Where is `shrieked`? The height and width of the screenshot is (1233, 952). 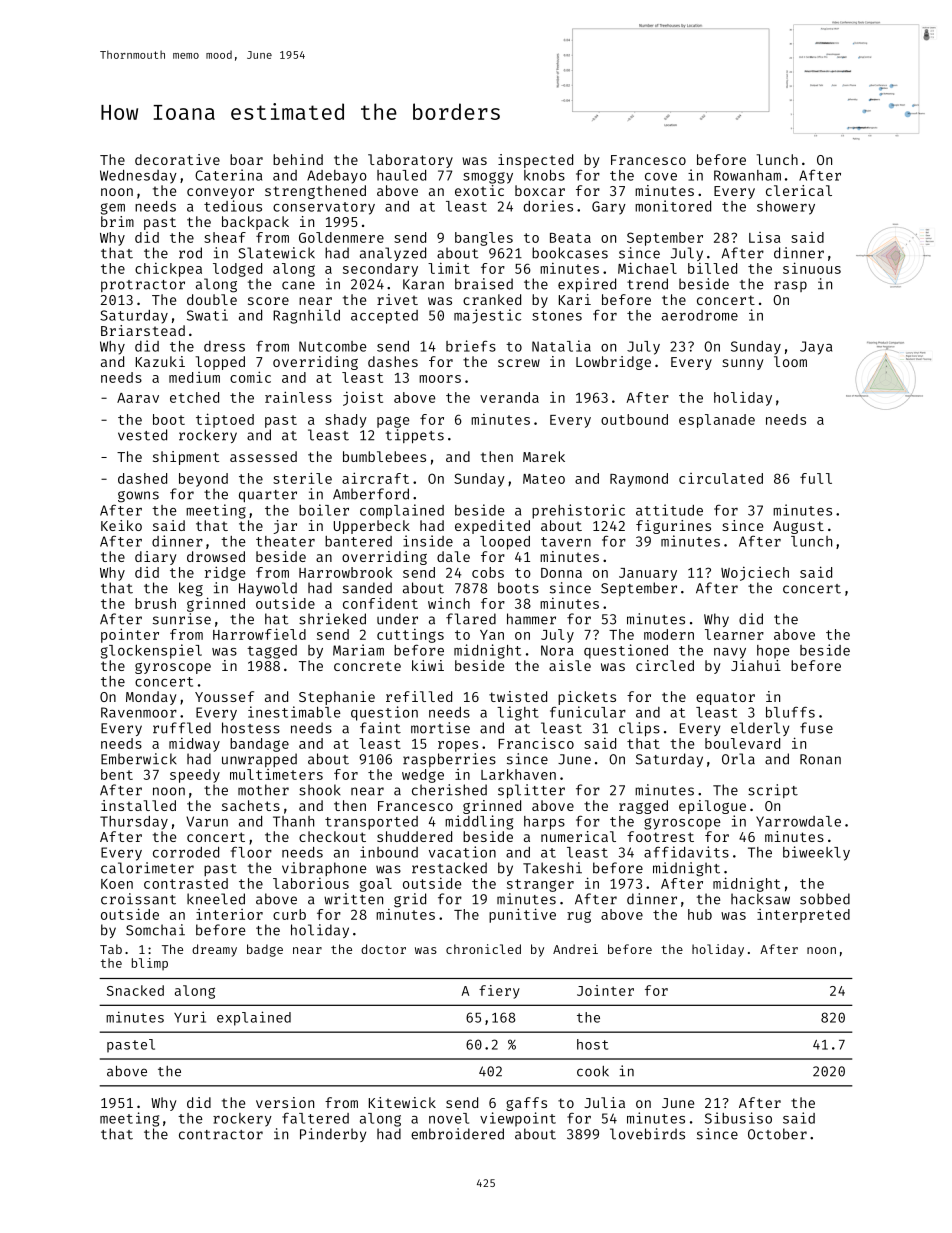
shrieked is located at coordinates (332, 619).
